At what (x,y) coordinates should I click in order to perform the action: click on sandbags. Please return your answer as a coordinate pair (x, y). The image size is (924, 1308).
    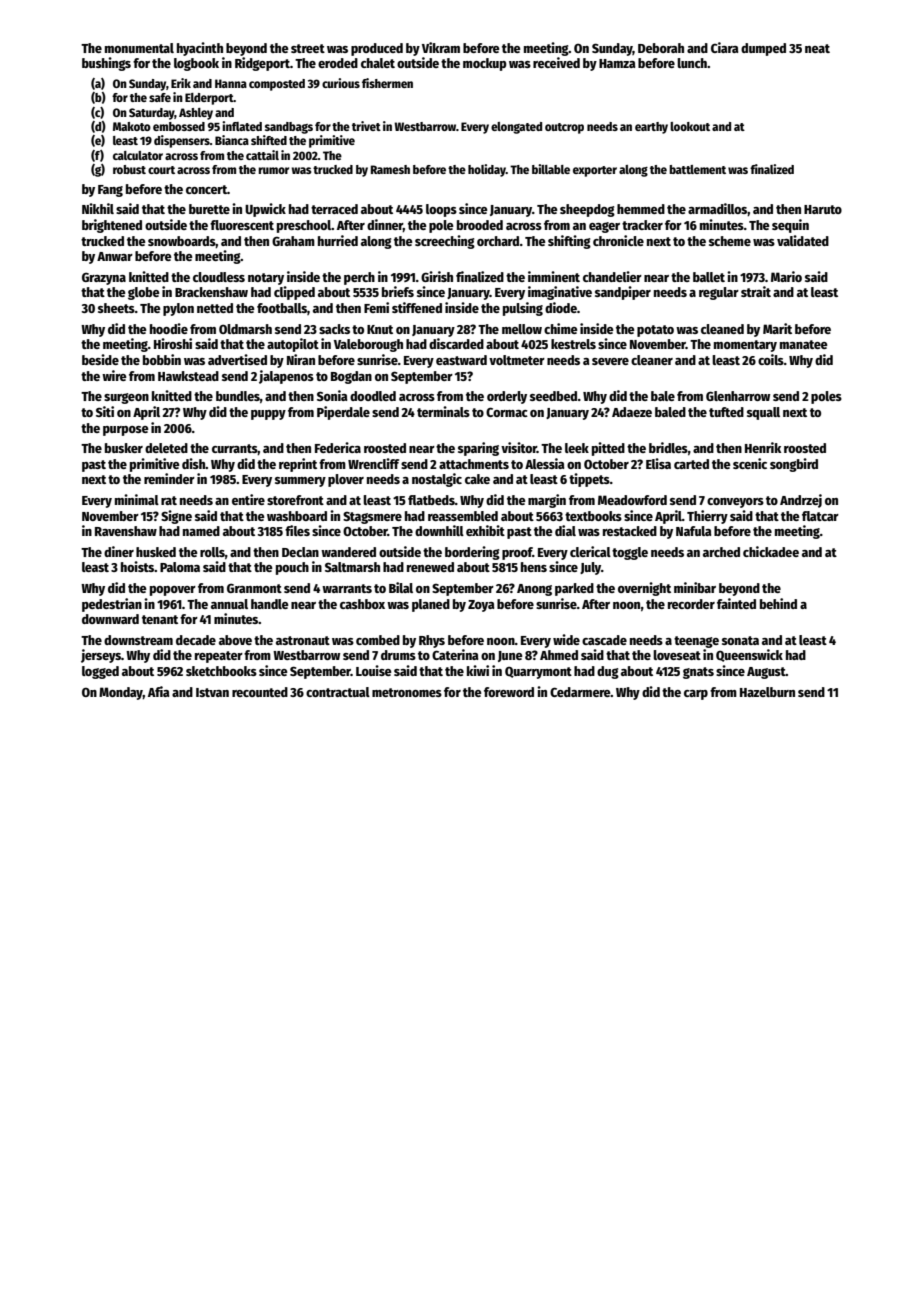
    Looking at the image, I should click on (289, 128).
